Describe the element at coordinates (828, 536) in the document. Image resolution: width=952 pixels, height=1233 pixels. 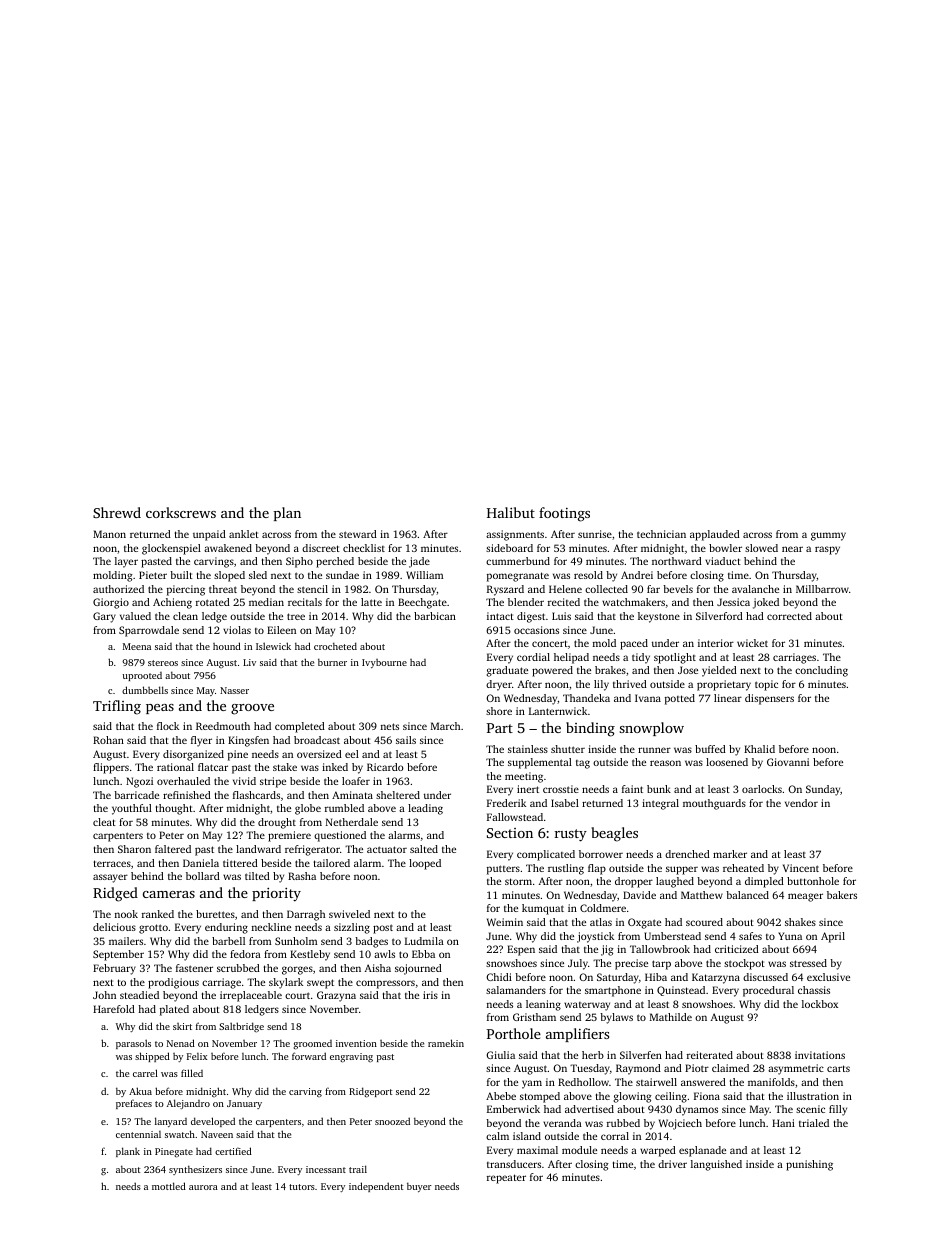
I see `gummy` at that location.
